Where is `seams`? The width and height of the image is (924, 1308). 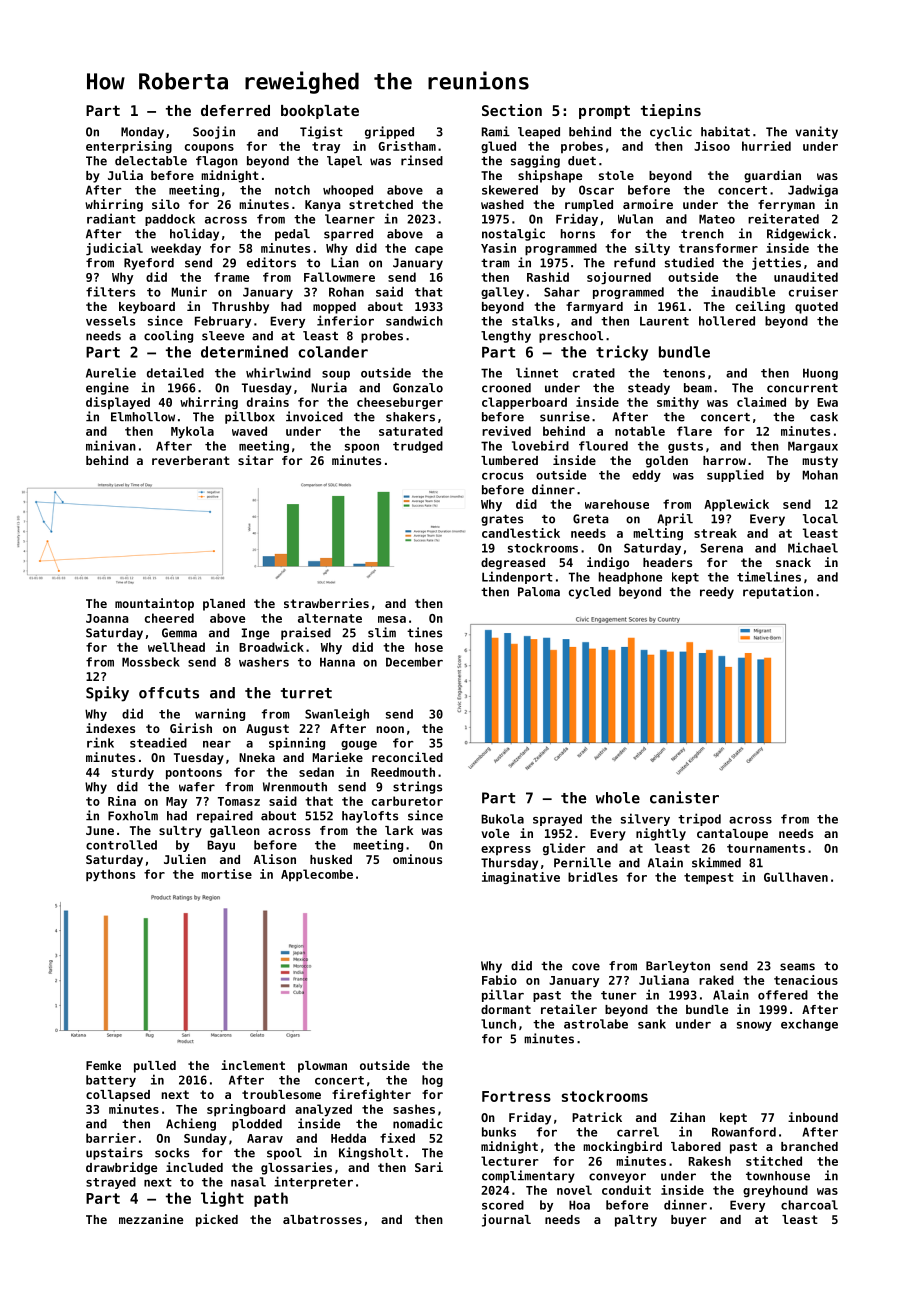 seams is located at coordinates (797, 967).
